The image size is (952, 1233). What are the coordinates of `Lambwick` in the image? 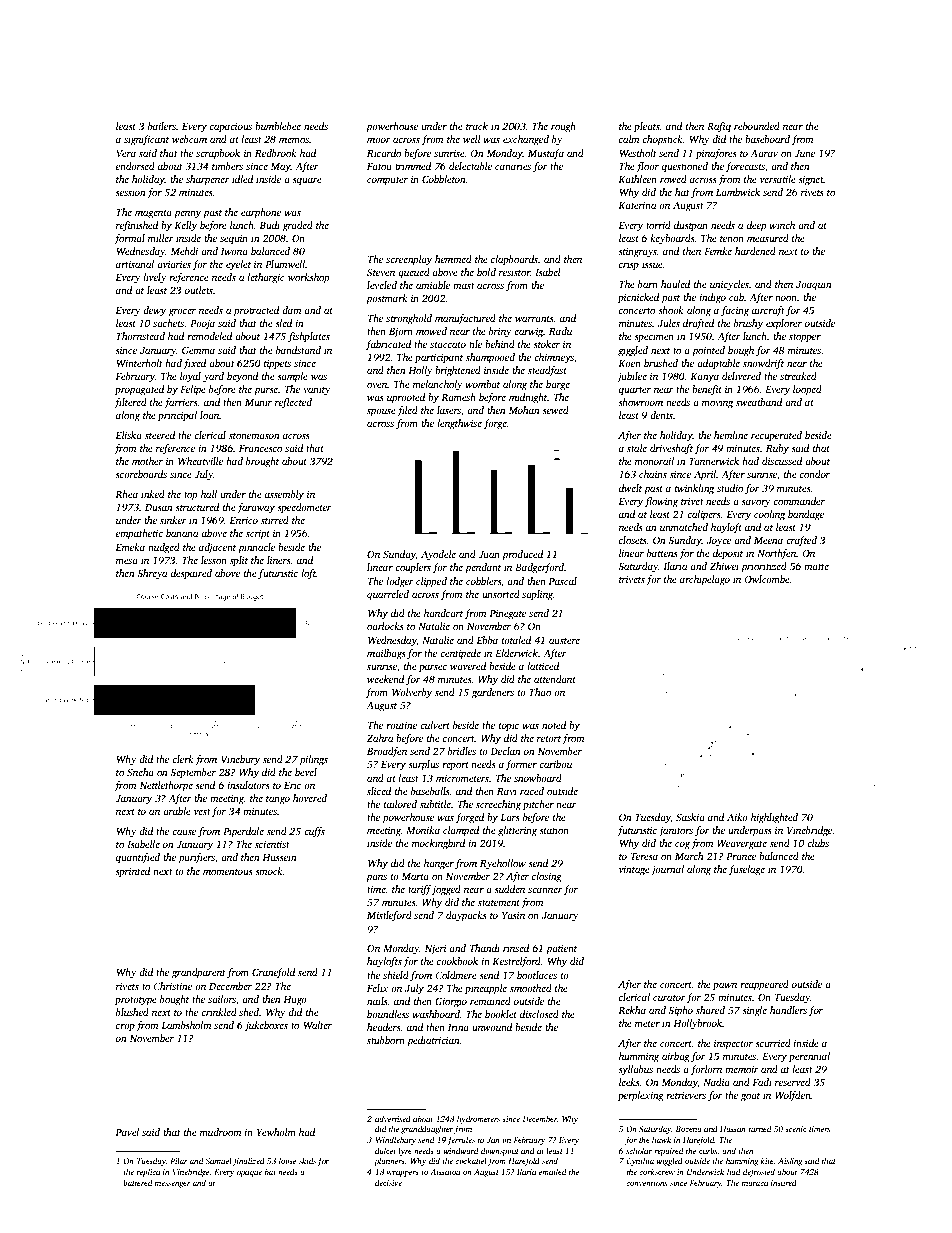 It's located at (738, 192).
